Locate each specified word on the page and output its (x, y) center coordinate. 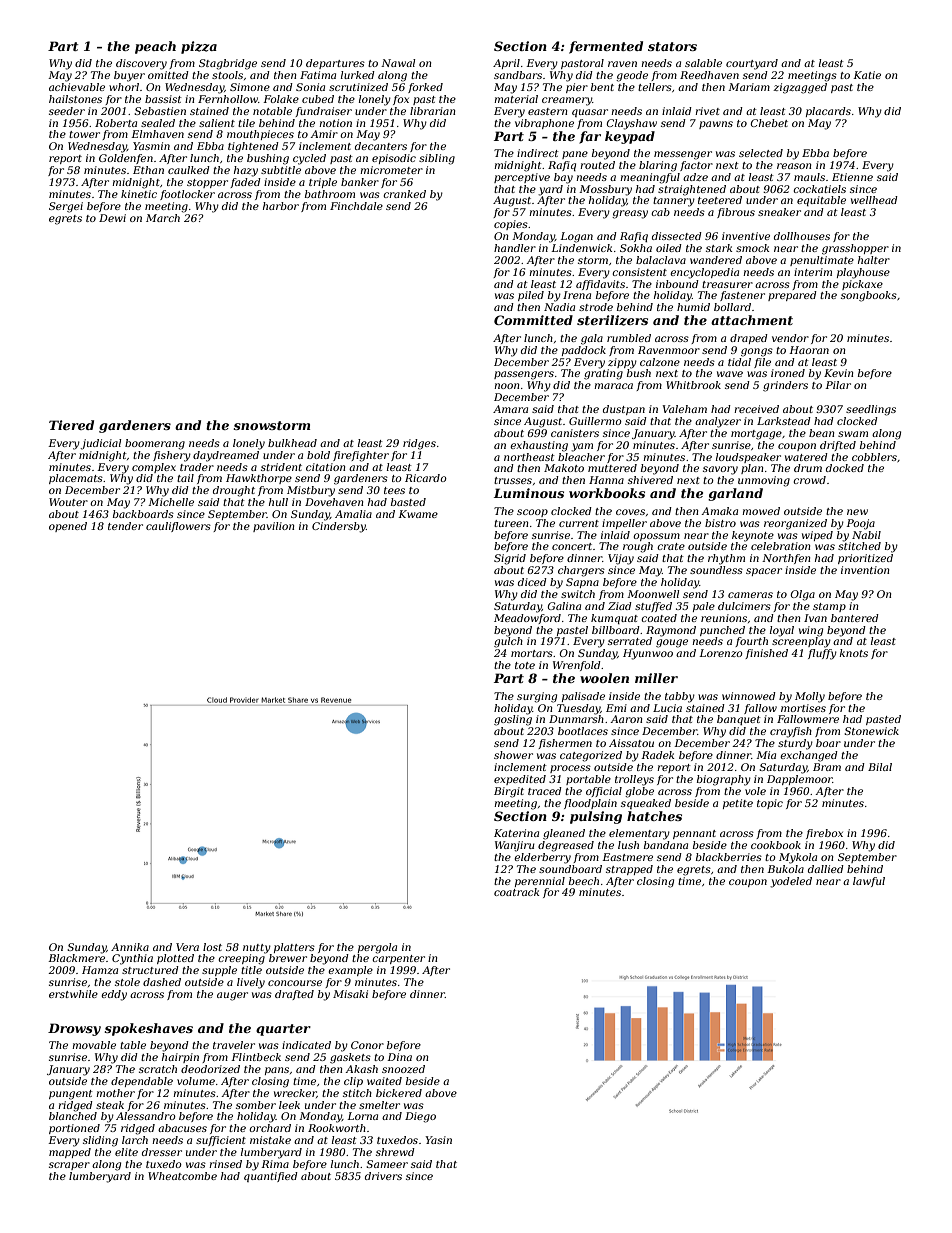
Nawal (398, 63)
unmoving (764, 481)
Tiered (71, 425)
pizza (199, 47)
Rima (275, 1164)
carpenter (398, 959)
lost (212, 947)
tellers (655, 87)
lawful (869, 882)
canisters (575, 433)
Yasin (438, 1140)
